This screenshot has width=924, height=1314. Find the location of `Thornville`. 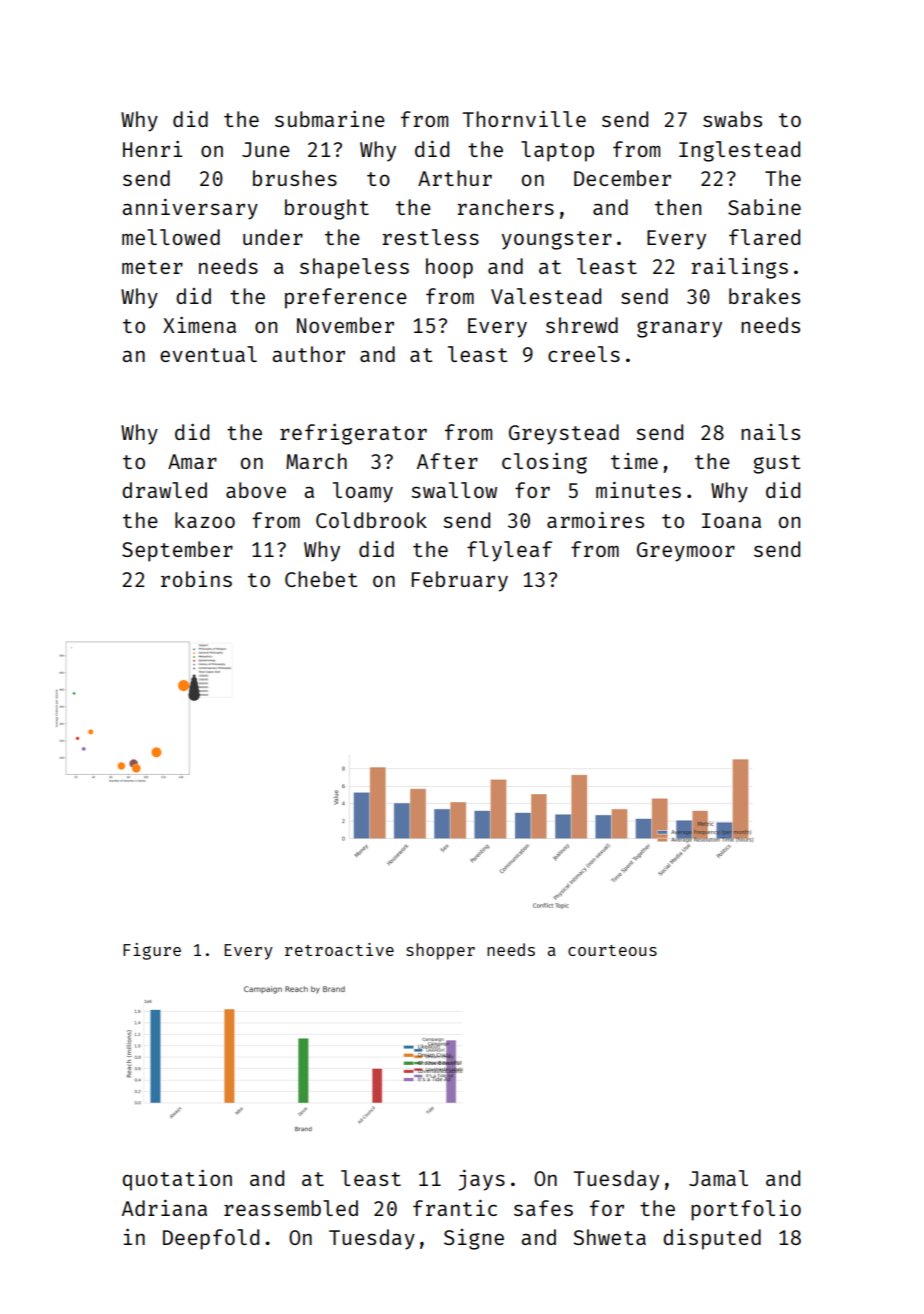

Thornville is located at coordinates (524, 119).
